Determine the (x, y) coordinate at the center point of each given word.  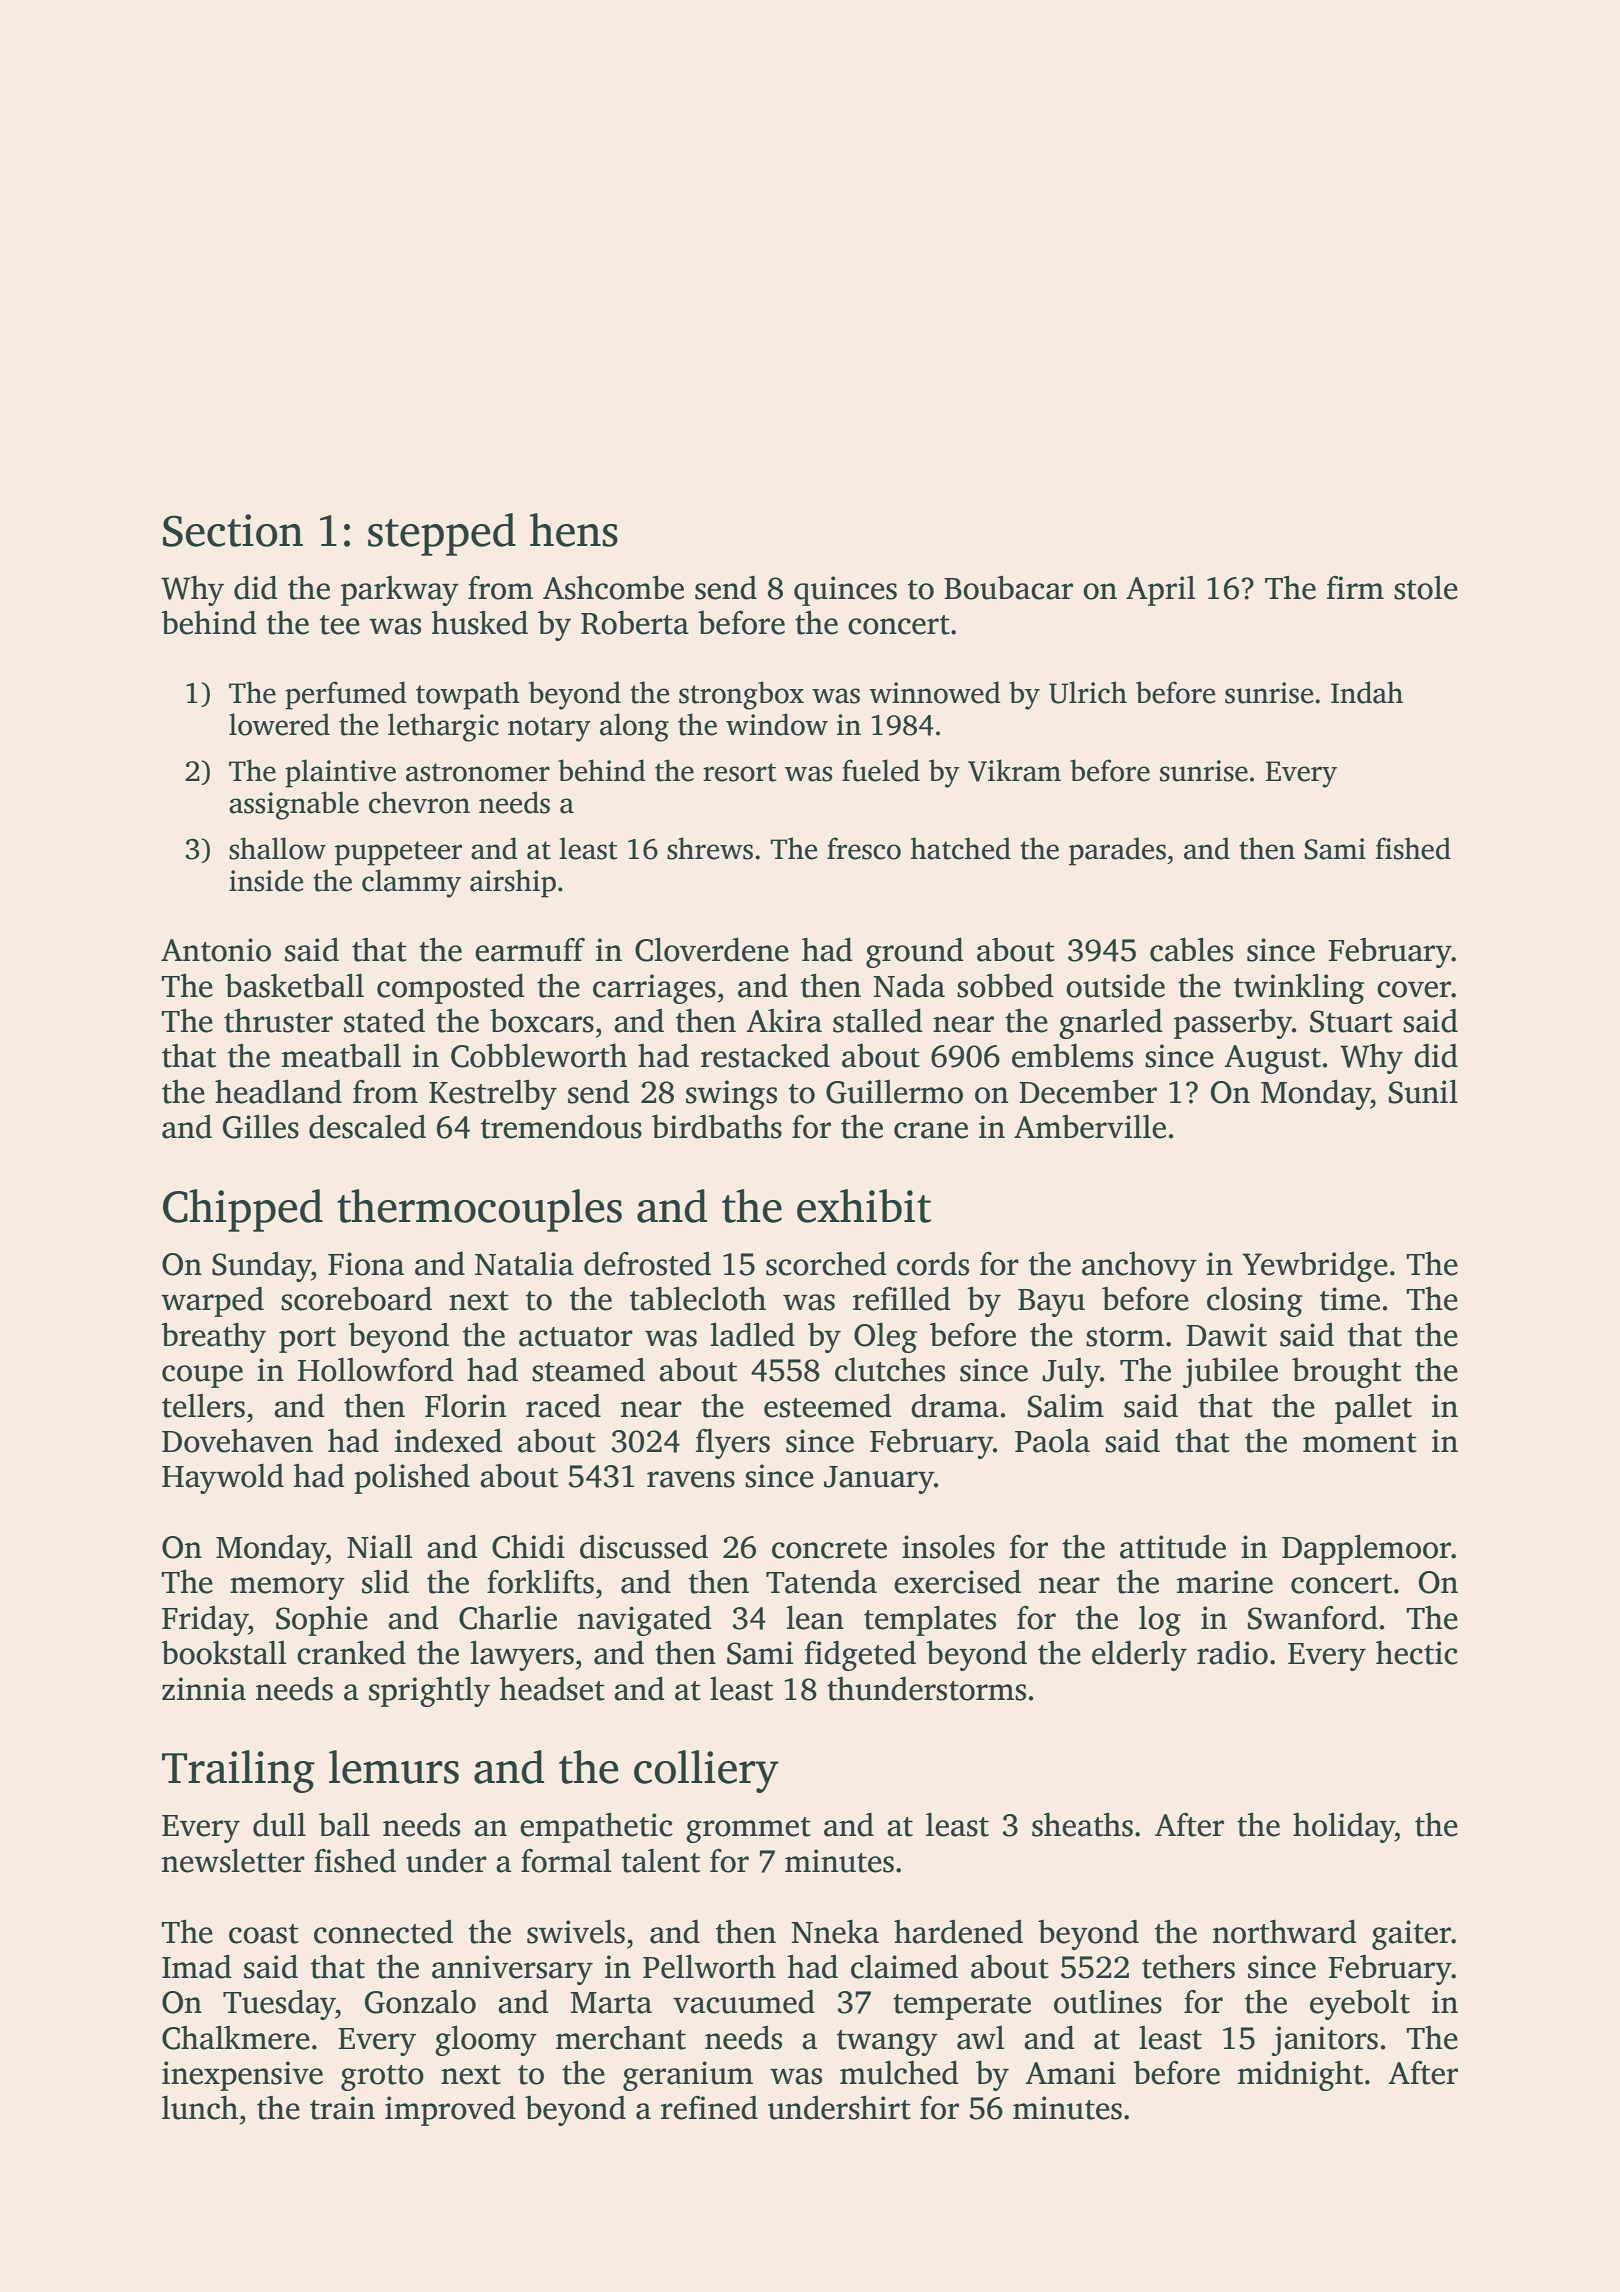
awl (980, 2038)
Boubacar (1008, 588)
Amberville (1090, 1126)
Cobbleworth (539, 1055)
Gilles (261, 1126)
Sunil (1423, 1092)
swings (731, 1095)
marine (1225, 1582)
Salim (1066, 1406)
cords (933, 1264)
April (1160, 591)
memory (287, 1588)
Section (233, 530)
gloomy (486, 2041)
